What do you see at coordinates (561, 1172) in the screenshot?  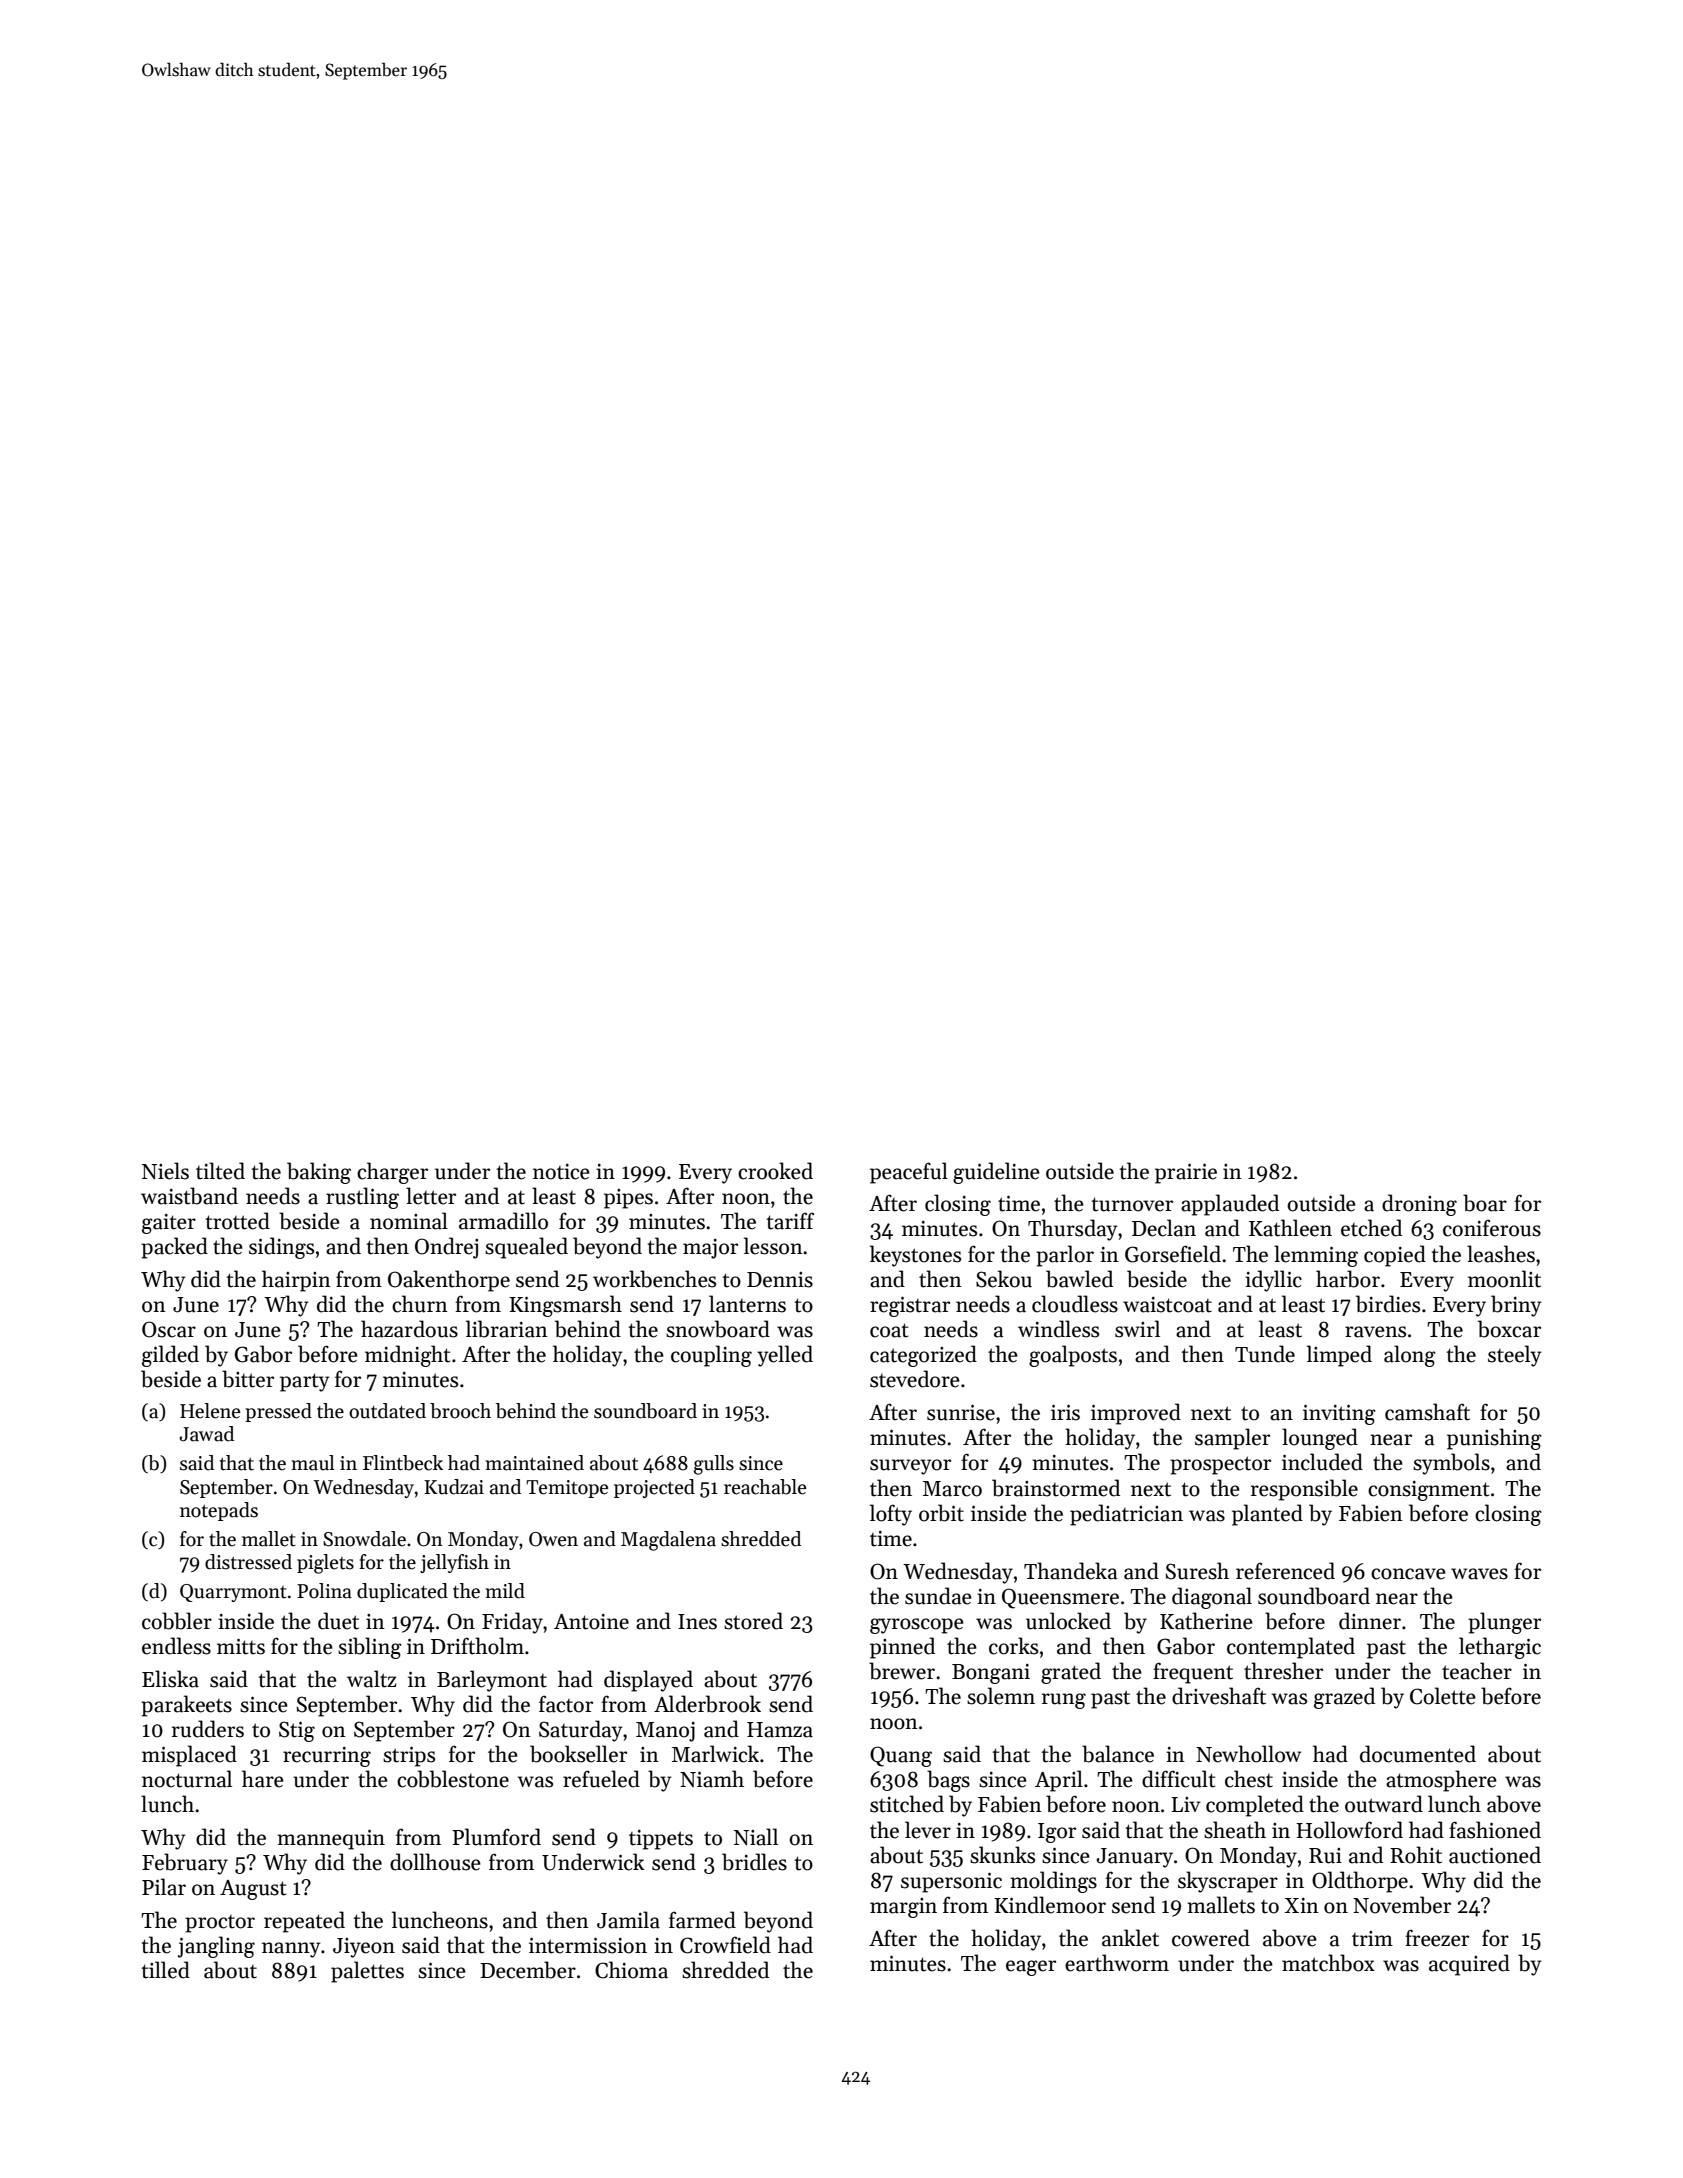 I see `notice` at bounding box center [561, 1172].
